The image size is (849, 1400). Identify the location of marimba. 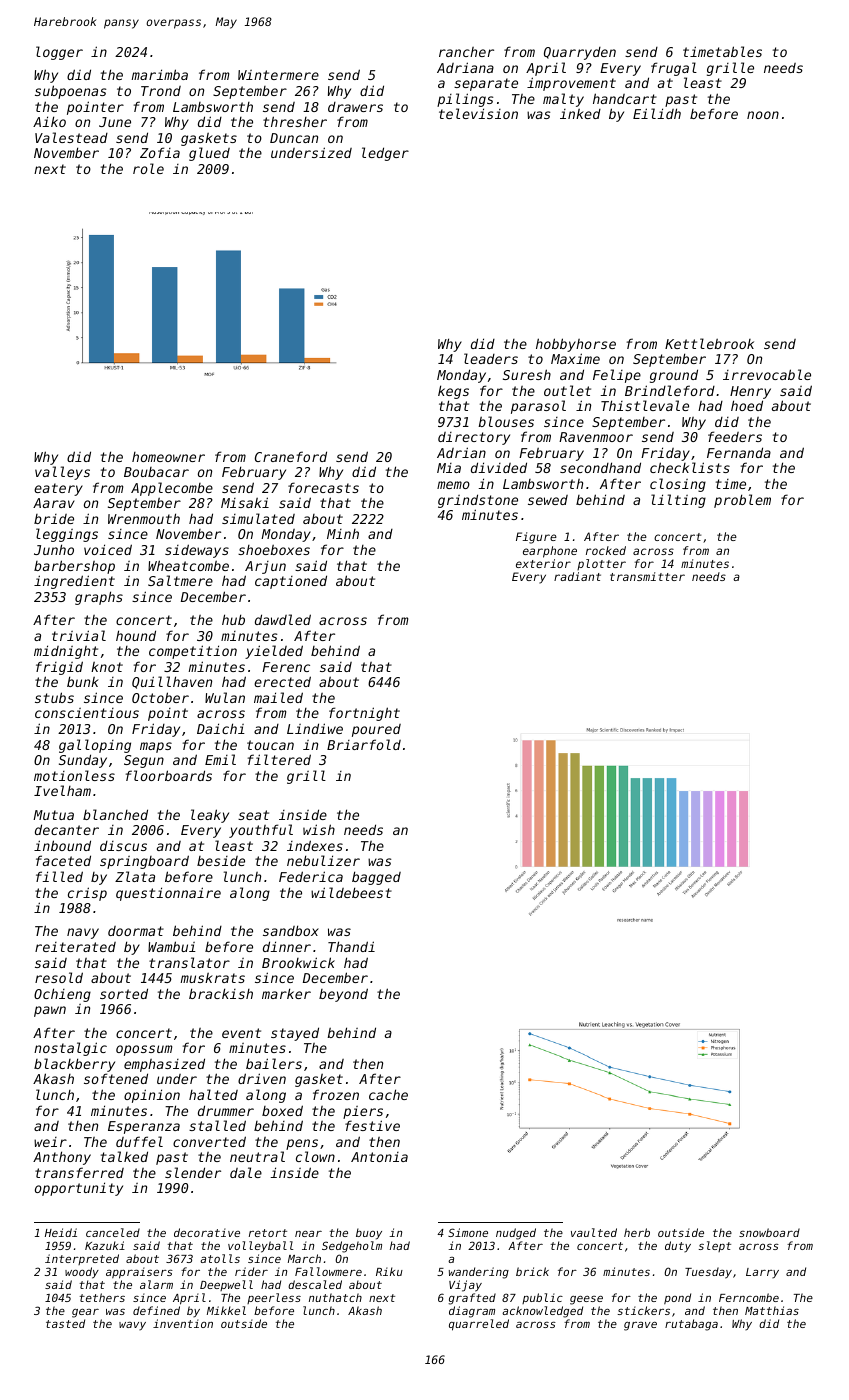
(160, 74).
